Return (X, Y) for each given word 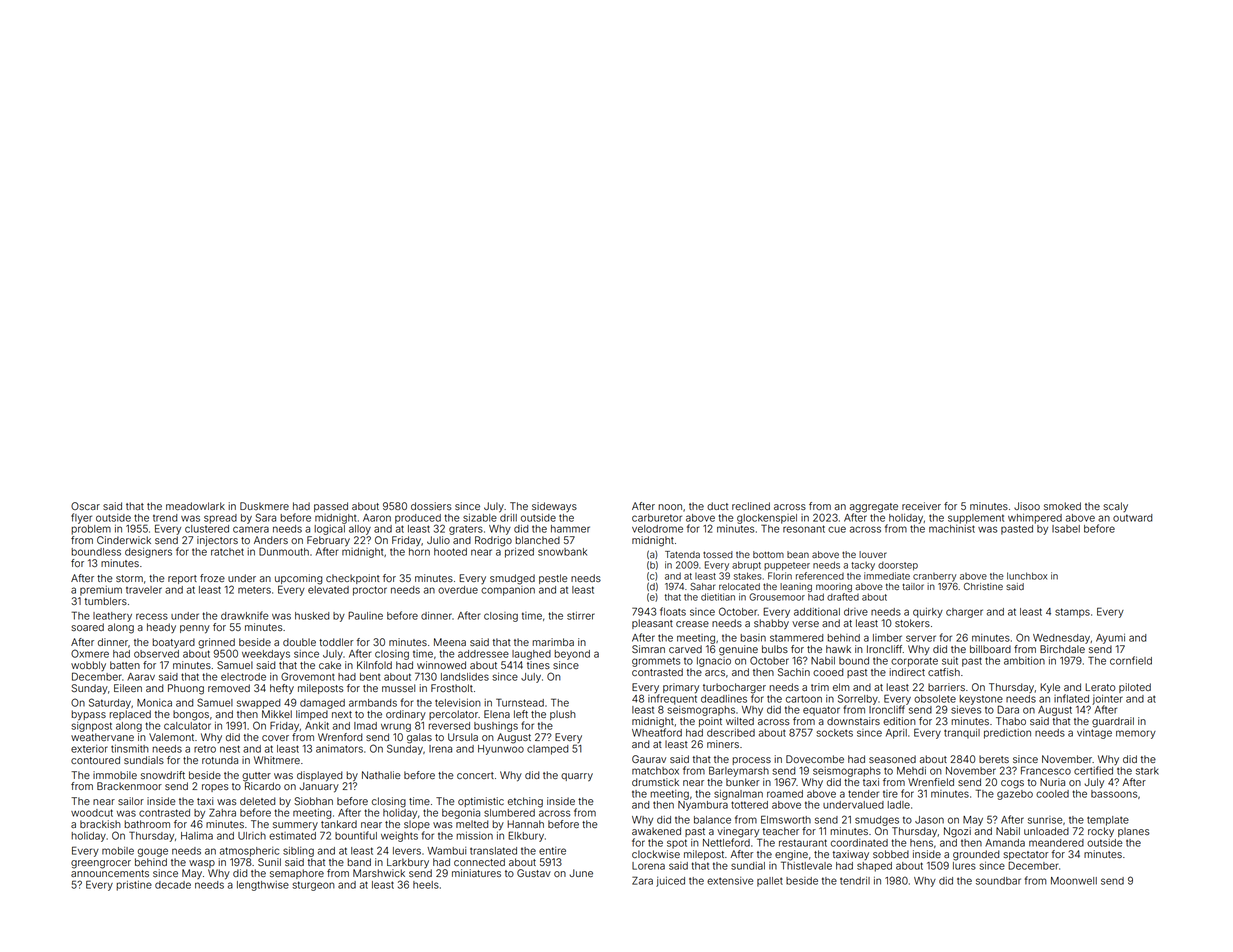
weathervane (102, 737)
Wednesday (1061, 639)
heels (426, 885)
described (731, 733)
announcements (110, 873)
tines (538, 665)
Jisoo (1027, 506)
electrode (243, 677)
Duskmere (264, 506)
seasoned (892, 759)
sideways (554, 507)
